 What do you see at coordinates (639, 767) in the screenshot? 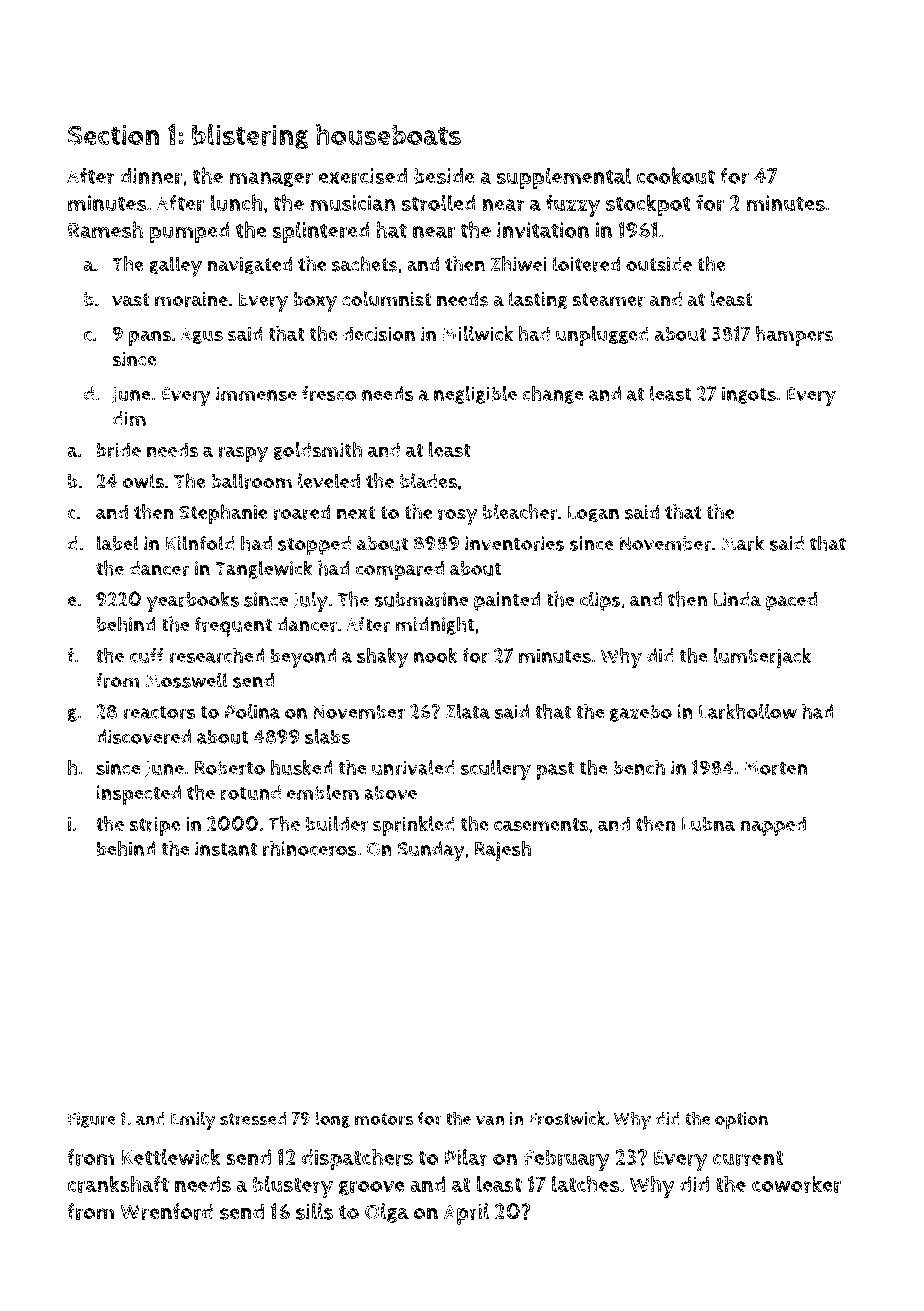
I see `bench` at bounding box center [639, 767].
